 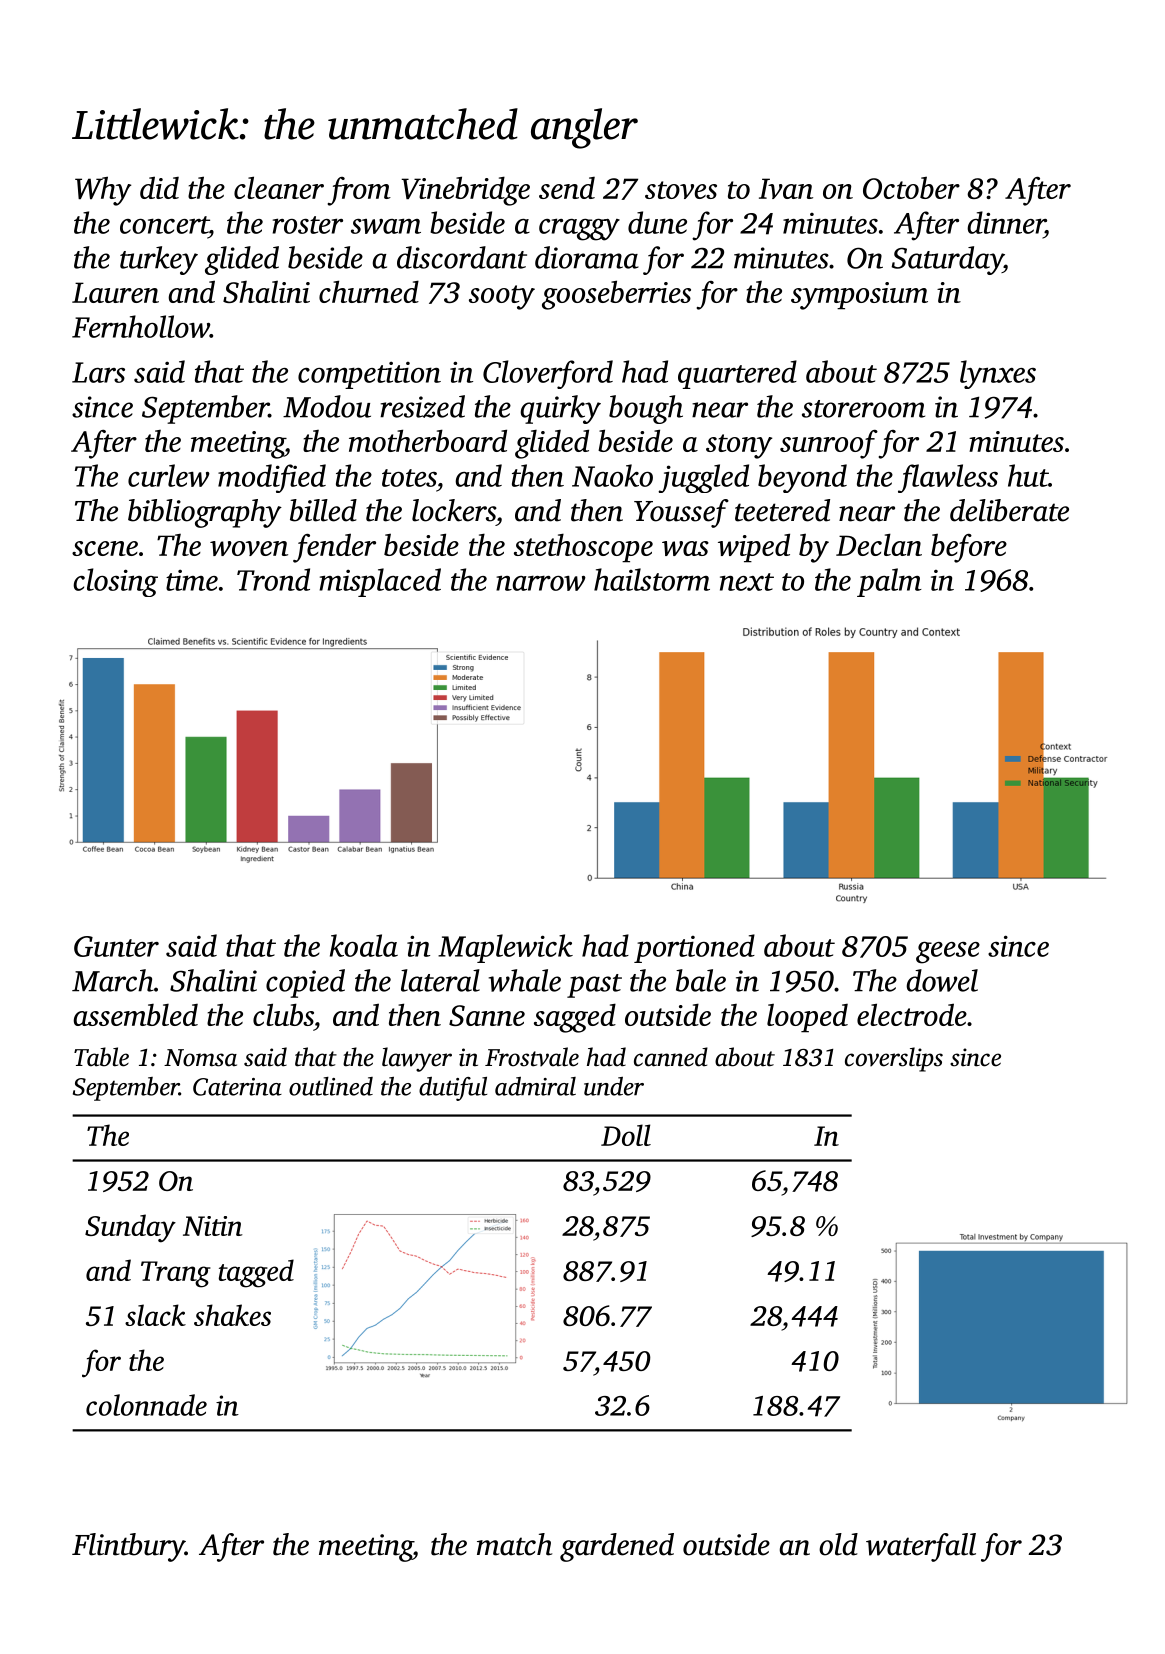 What do you see at coordinates (256, 1273) in the image?
I see `tagged` at bounding box center [256, 1273].
